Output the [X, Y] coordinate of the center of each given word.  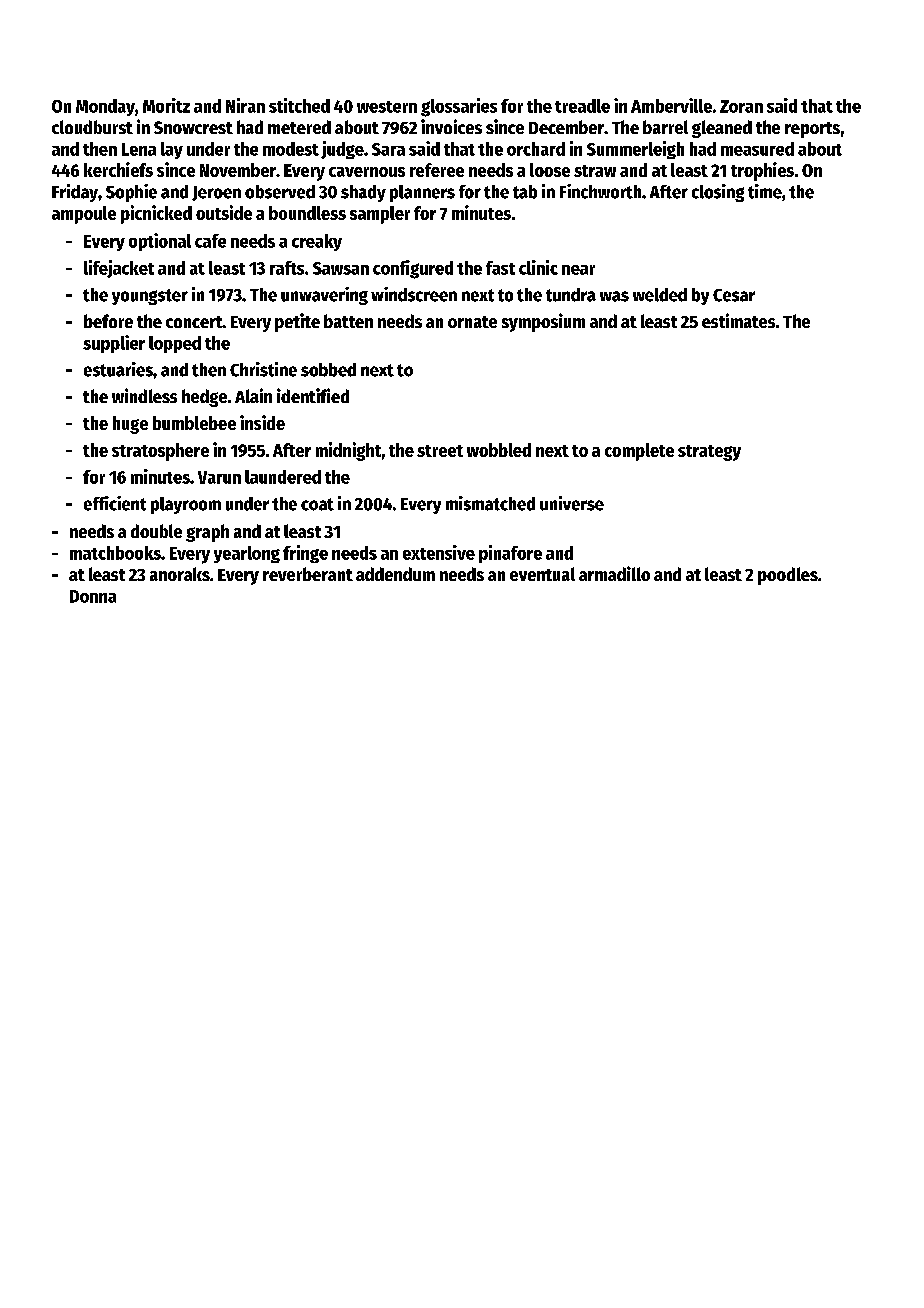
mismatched [490, 503]
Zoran [741, 106]
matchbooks [115, 553]
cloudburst [92, 127]
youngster [150, 297]
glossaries [459, 107]
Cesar [734, 295]
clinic [538, 267]
